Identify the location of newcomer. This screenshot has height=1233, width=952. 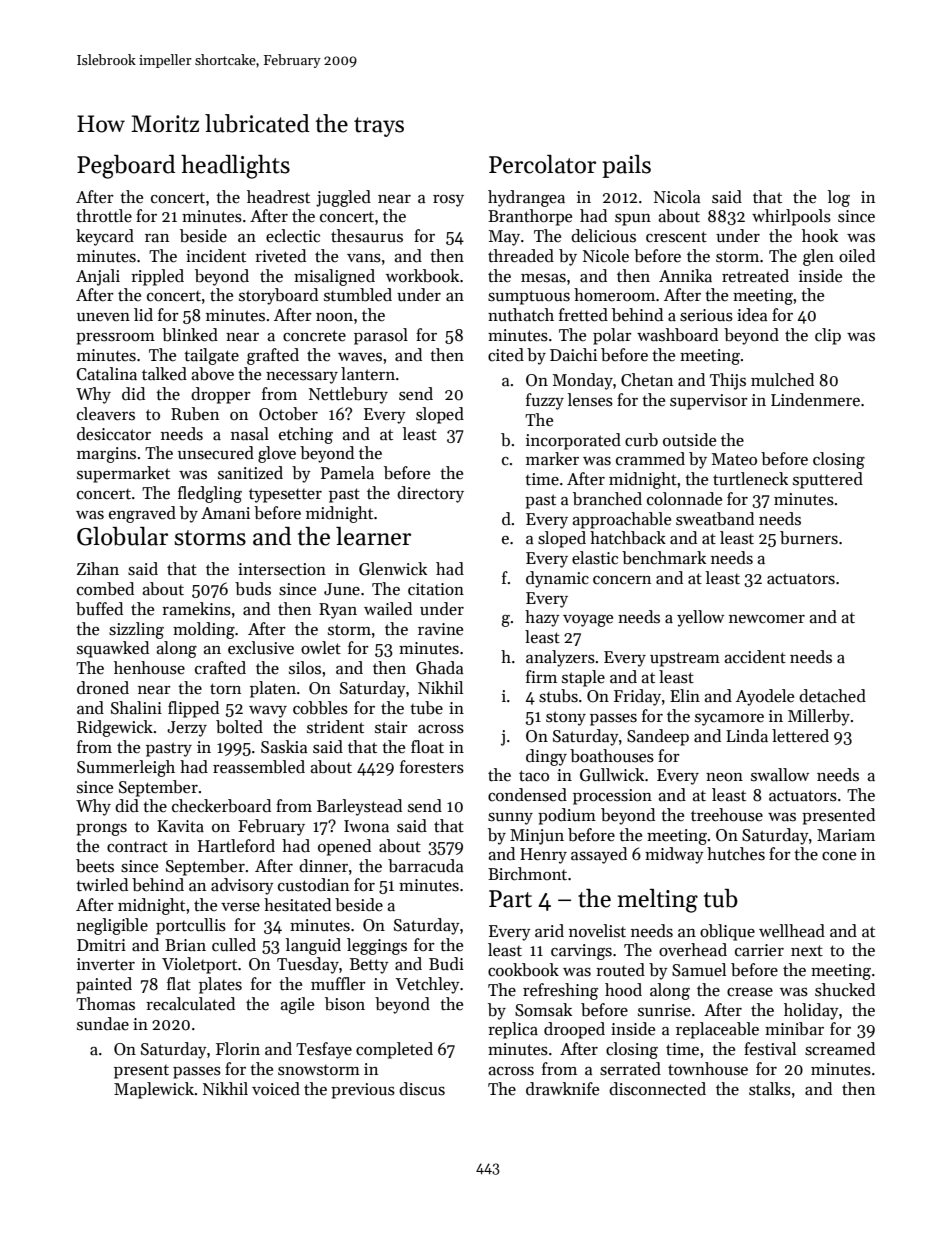
(767, 619).
